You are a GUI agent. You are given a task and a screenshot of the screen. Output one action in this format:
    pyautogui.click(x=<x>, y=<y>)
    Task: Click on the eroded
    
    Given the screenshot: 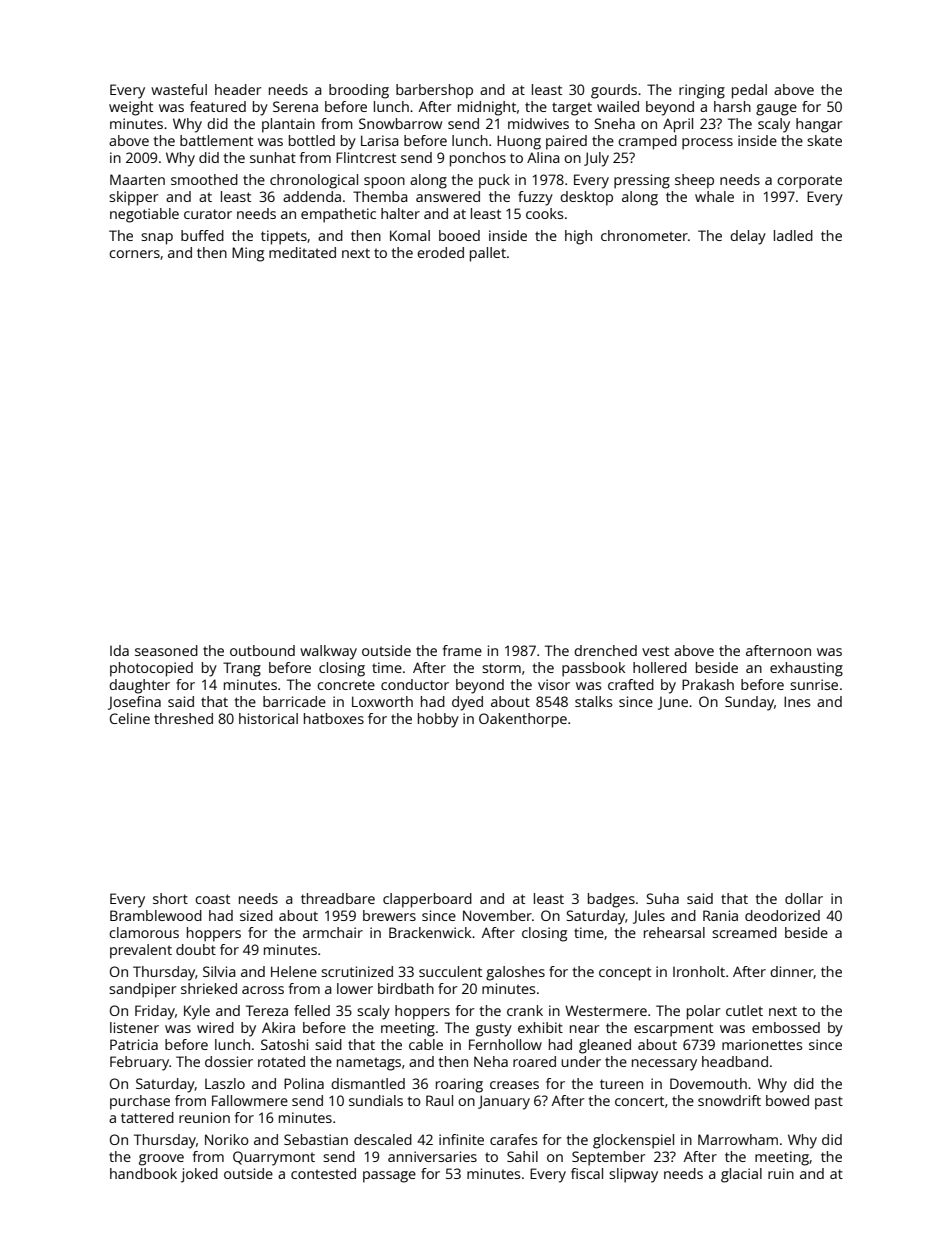 What is the action you would take?
    pyautogui.click(x=440, y=252)
